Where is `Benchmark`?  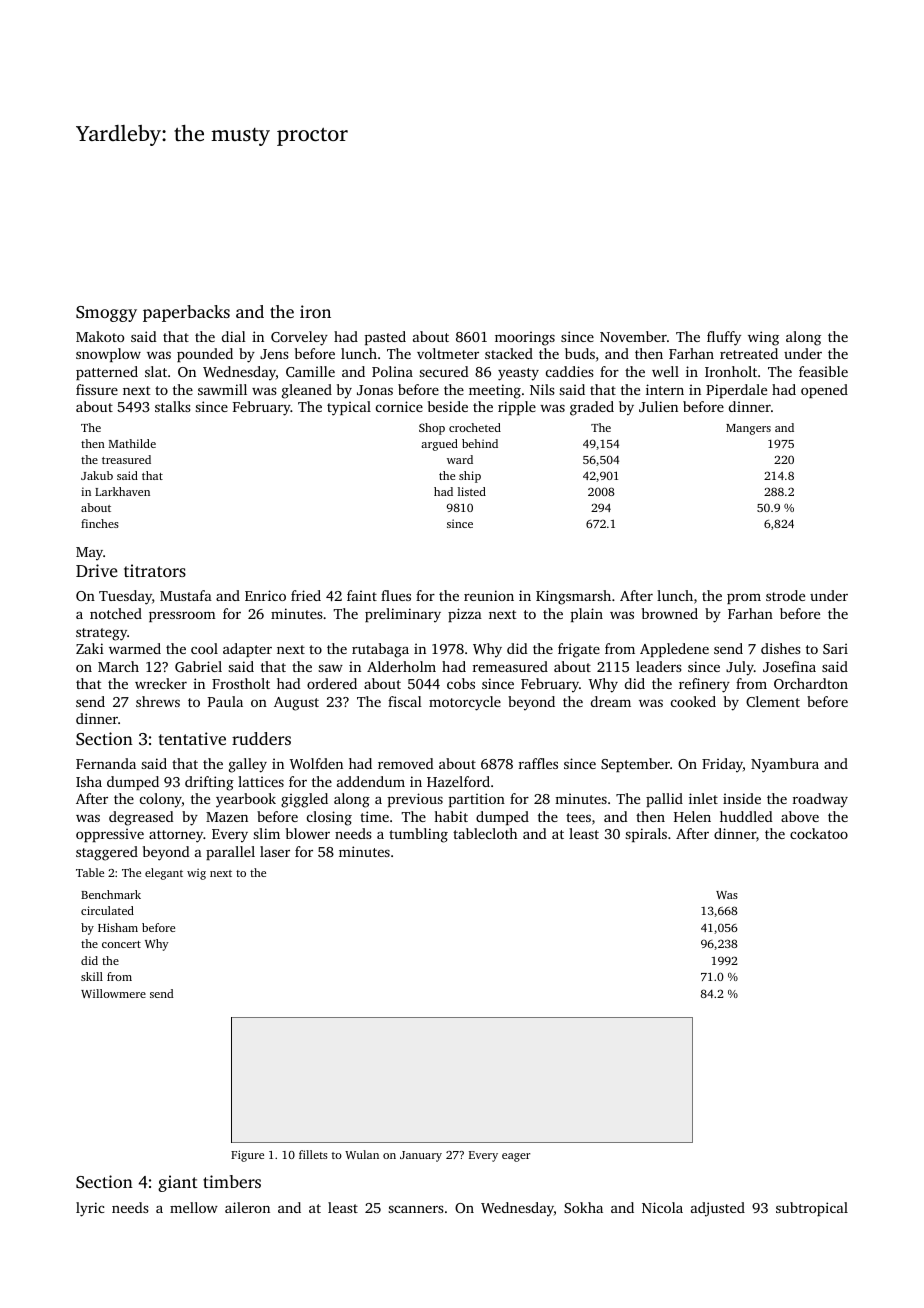
Benchmark is located at coordinates (111, 894).
